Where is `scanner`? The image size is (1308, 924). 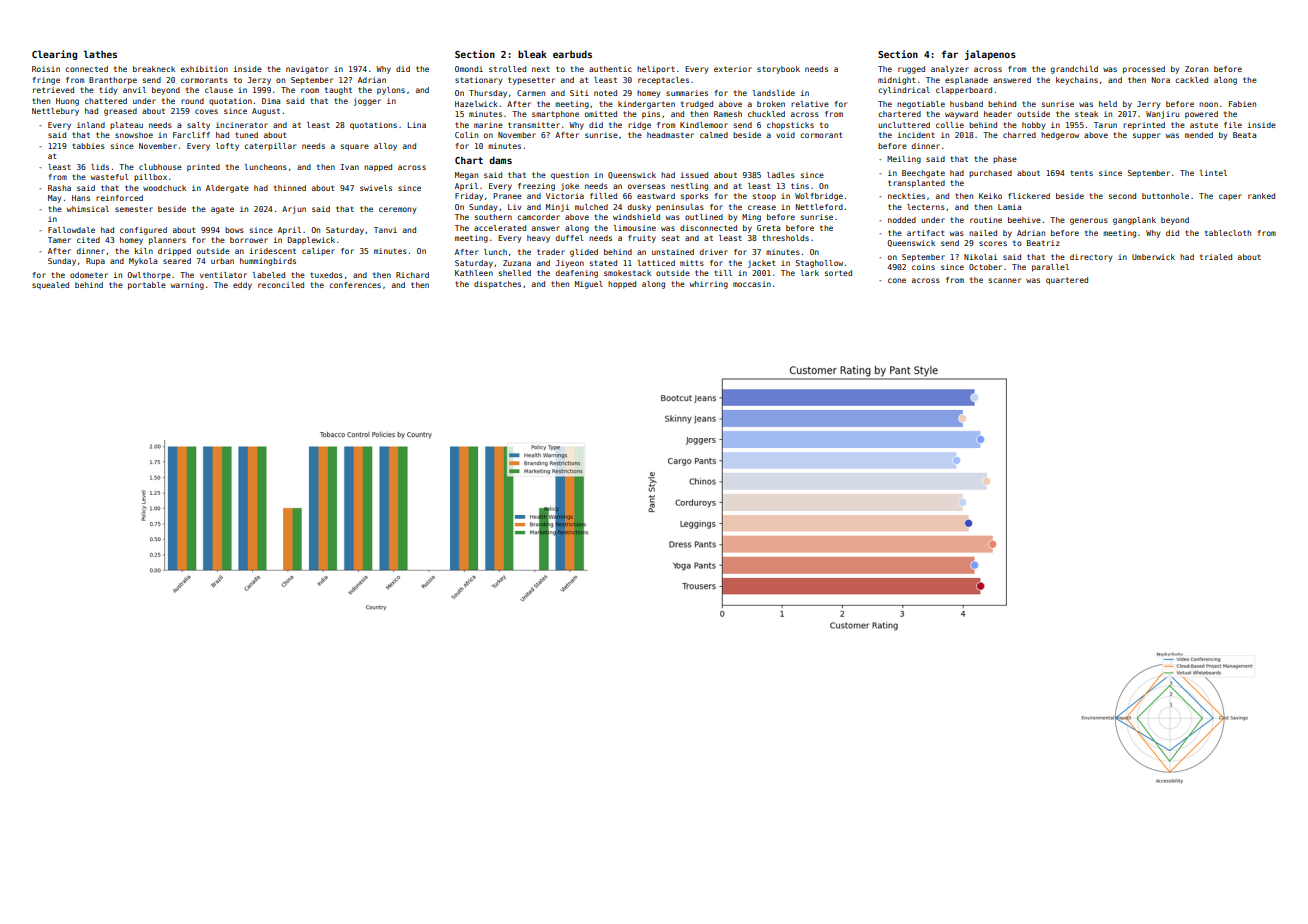
scanner is located at coordinates (1005, 280).
